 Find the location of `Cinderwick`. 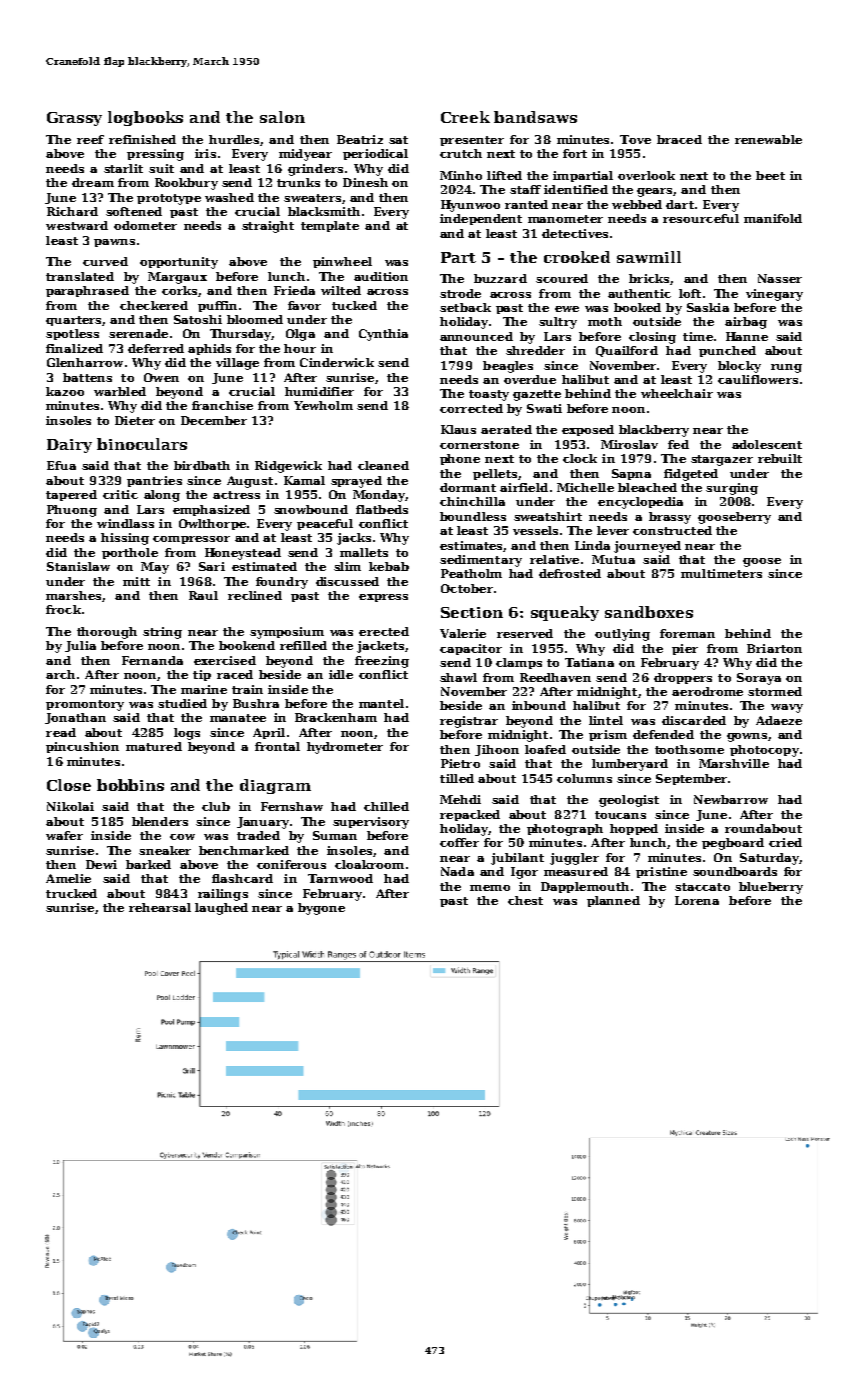

Cinderwick is located at coordinates (337, 362).
